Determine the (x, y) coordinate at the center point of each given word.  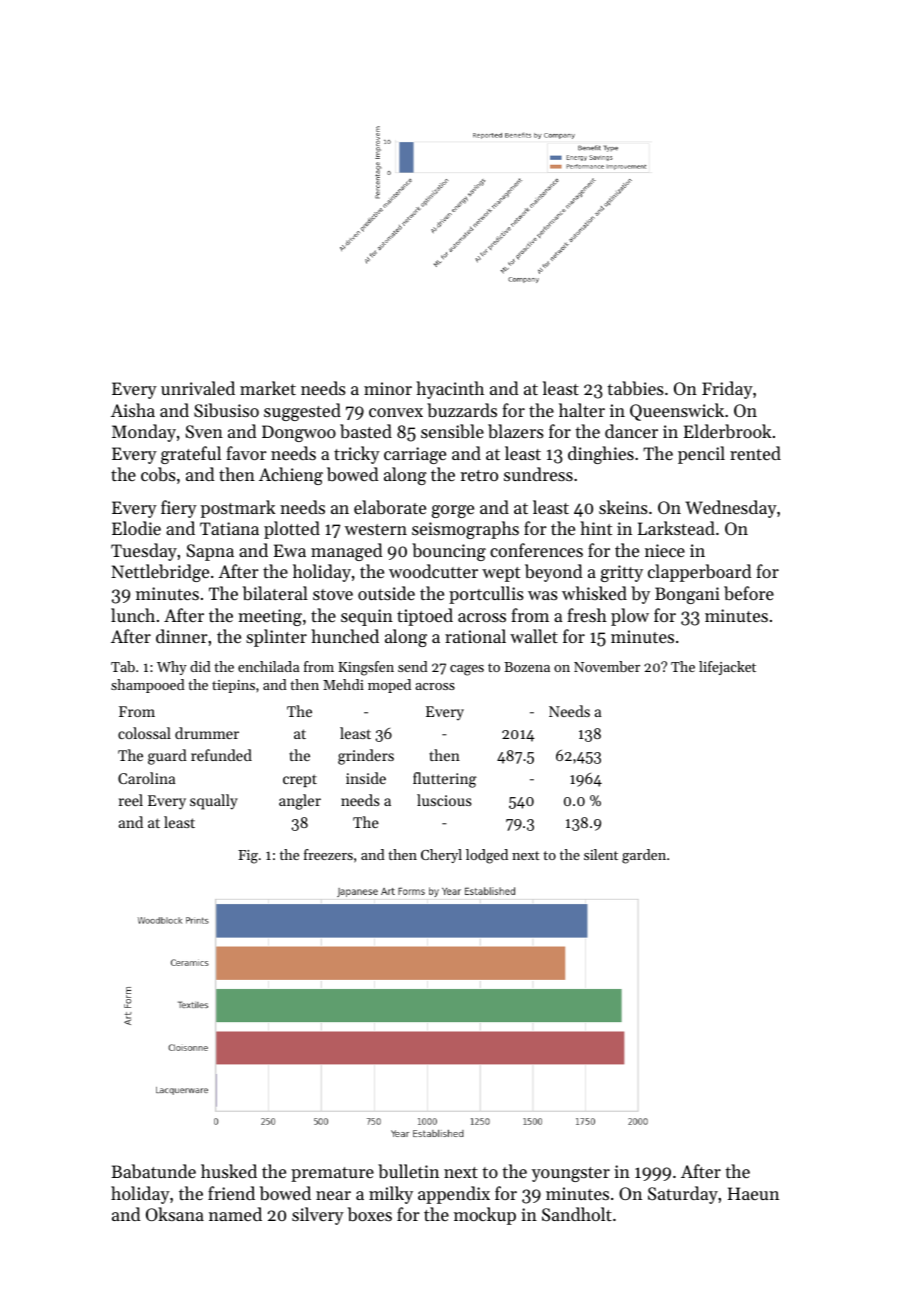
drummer (207, 733)
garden (644, 856)
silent (601, 854)
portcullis (486, 595)
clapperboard (700, 573)
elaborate (390, 507)
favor (246, 453)
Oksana (175, 1214)
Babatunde (153, 1171)
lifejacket (727, 668)
